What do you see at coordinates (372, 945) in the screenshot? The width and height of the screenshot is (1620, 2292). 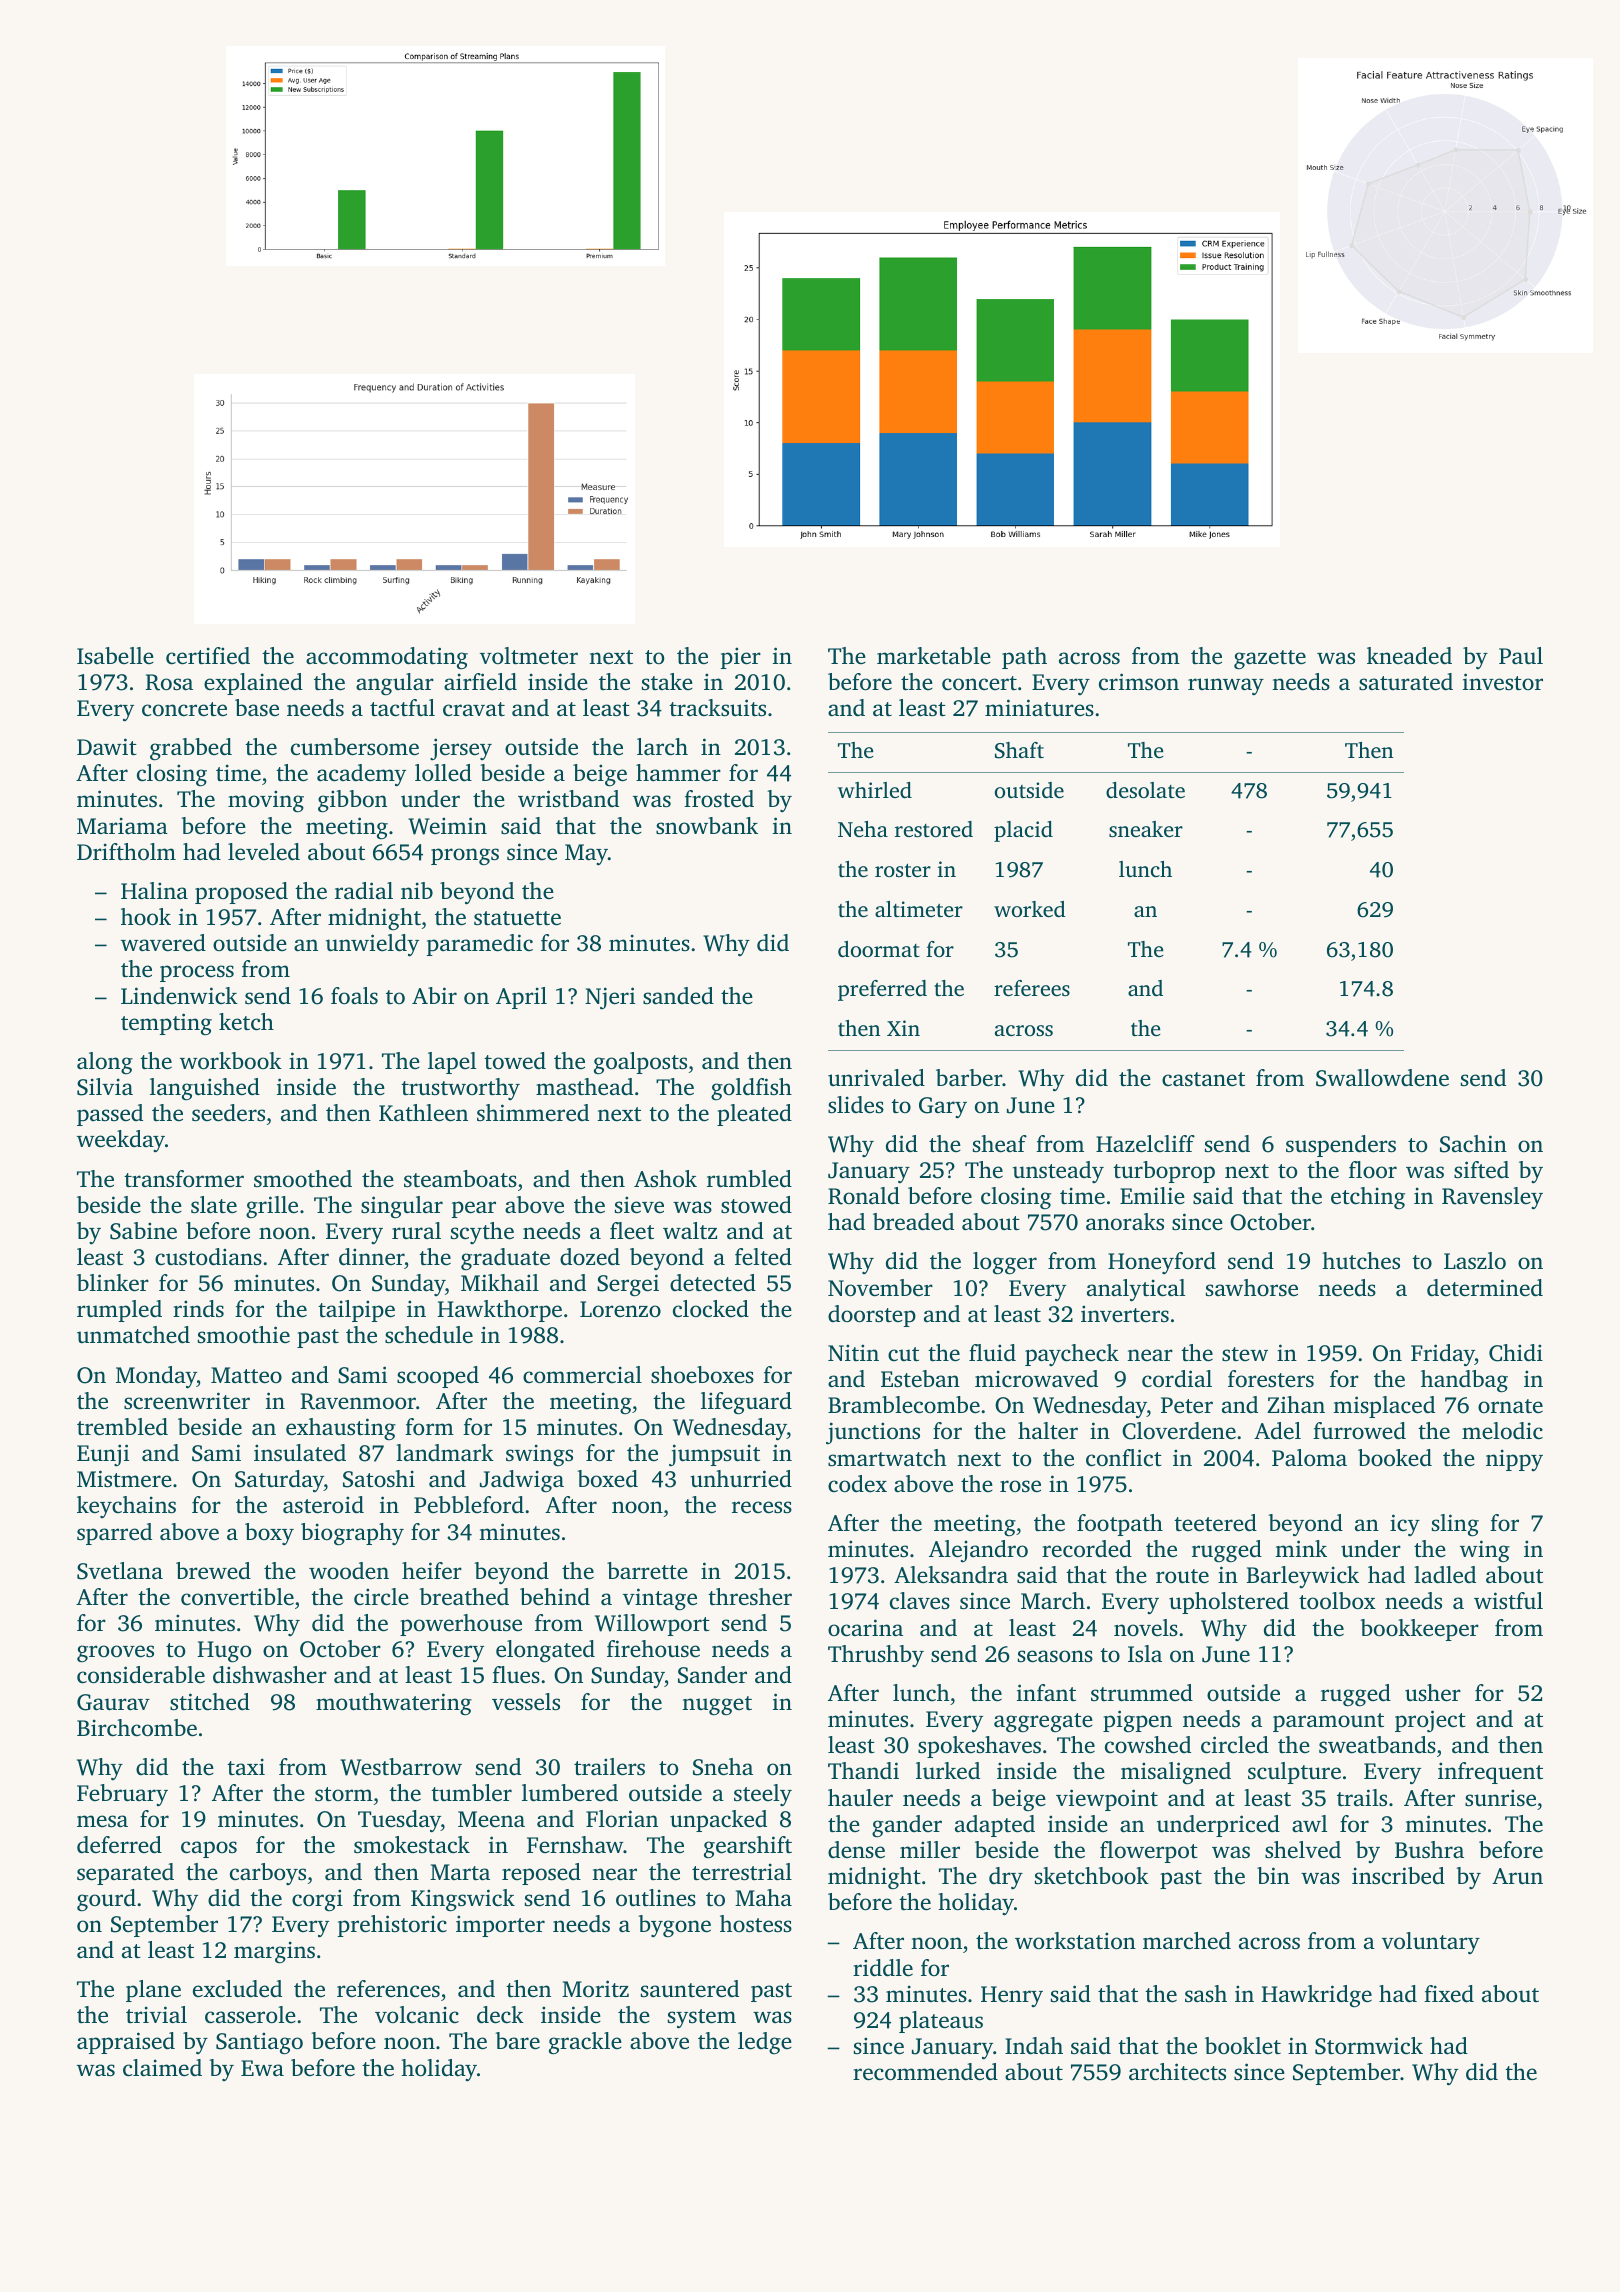 I see `unwieldy` at bounding box center [372, 945].
